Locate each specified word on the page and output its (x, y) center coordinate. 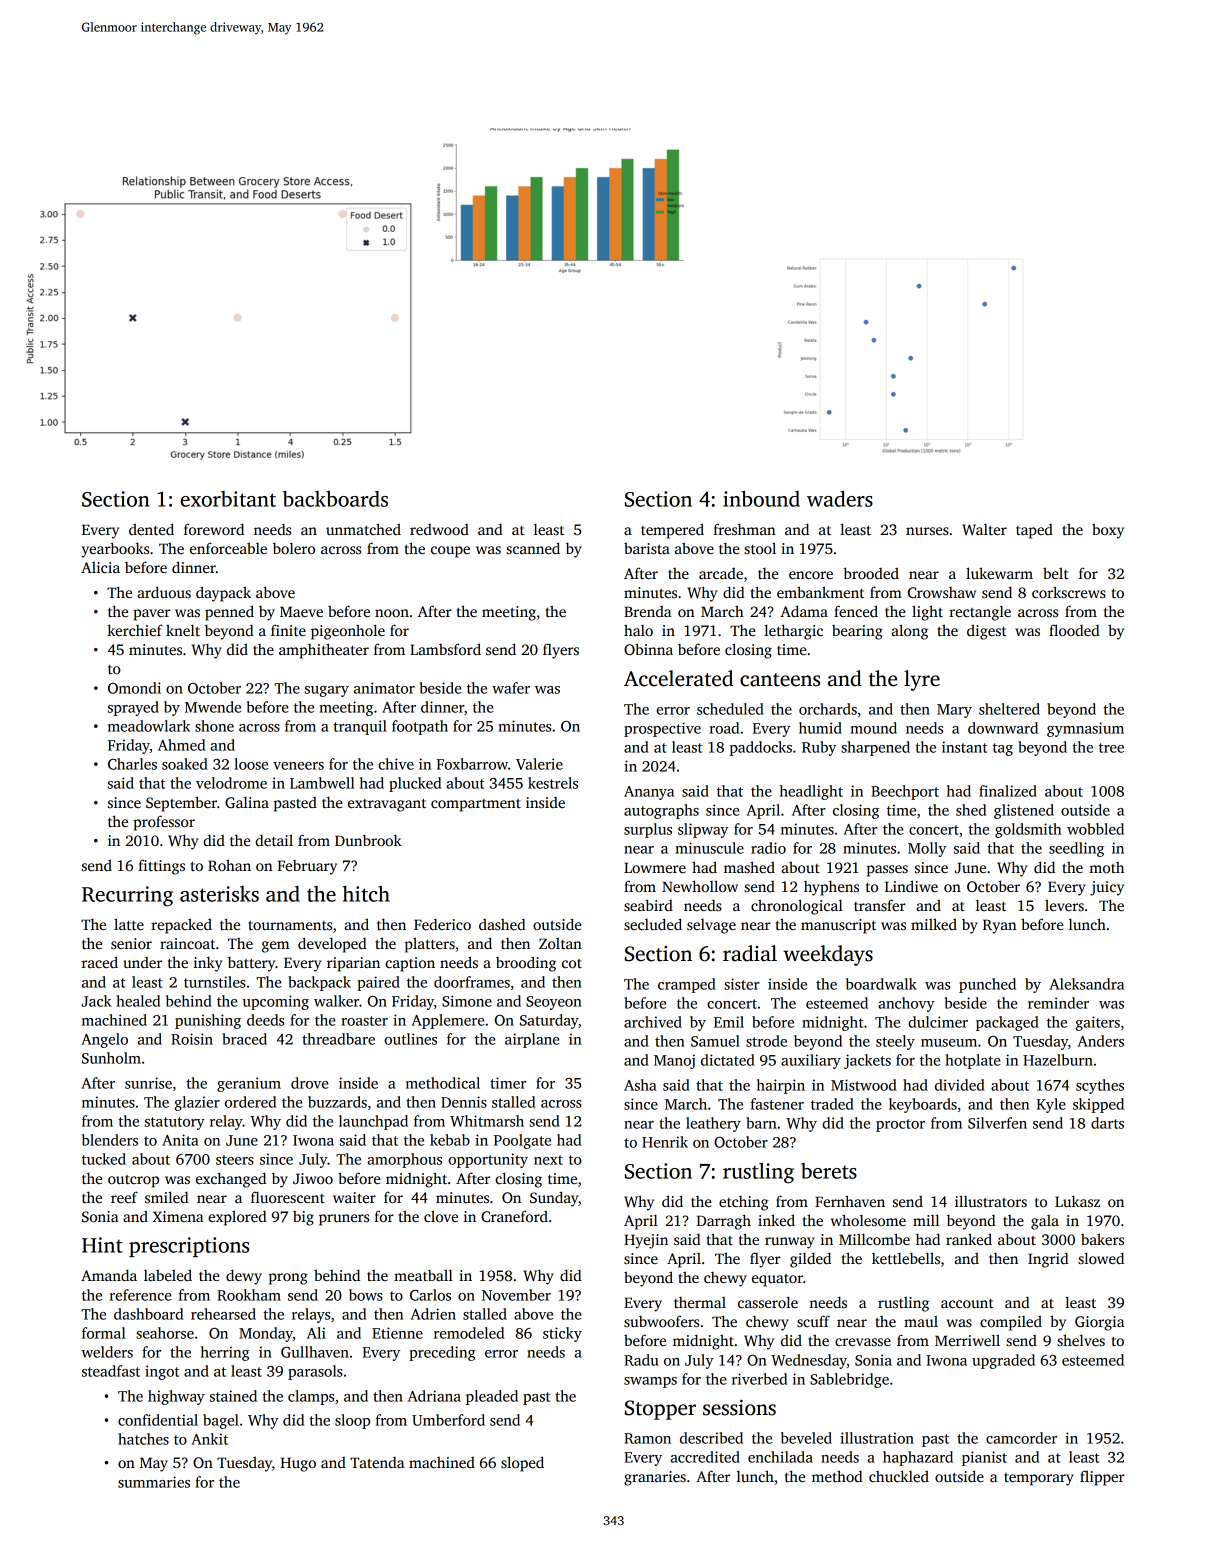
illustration (877, 1438)
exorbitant (228, 499)
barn (761, 1123)
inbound (761, 499)
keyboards (923, 1105)
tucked (104, 1159)
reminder (1058, 1003)
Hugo (298, 1464)
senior (131, 943)
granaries (655, 1478)
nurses (927, 531)
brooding (526, 964)
